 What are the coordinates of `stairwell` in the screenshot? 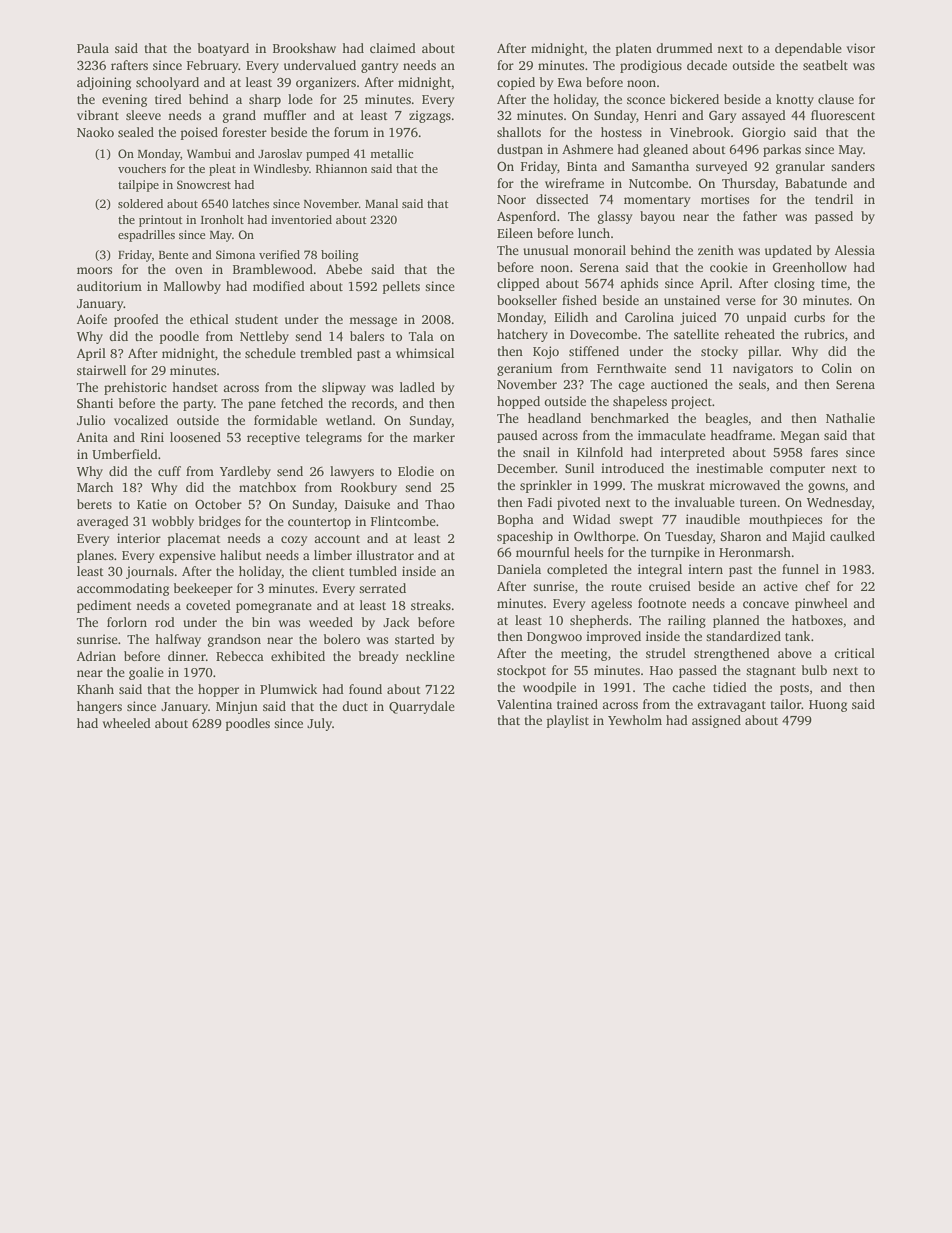 It's located at (101, 370).
